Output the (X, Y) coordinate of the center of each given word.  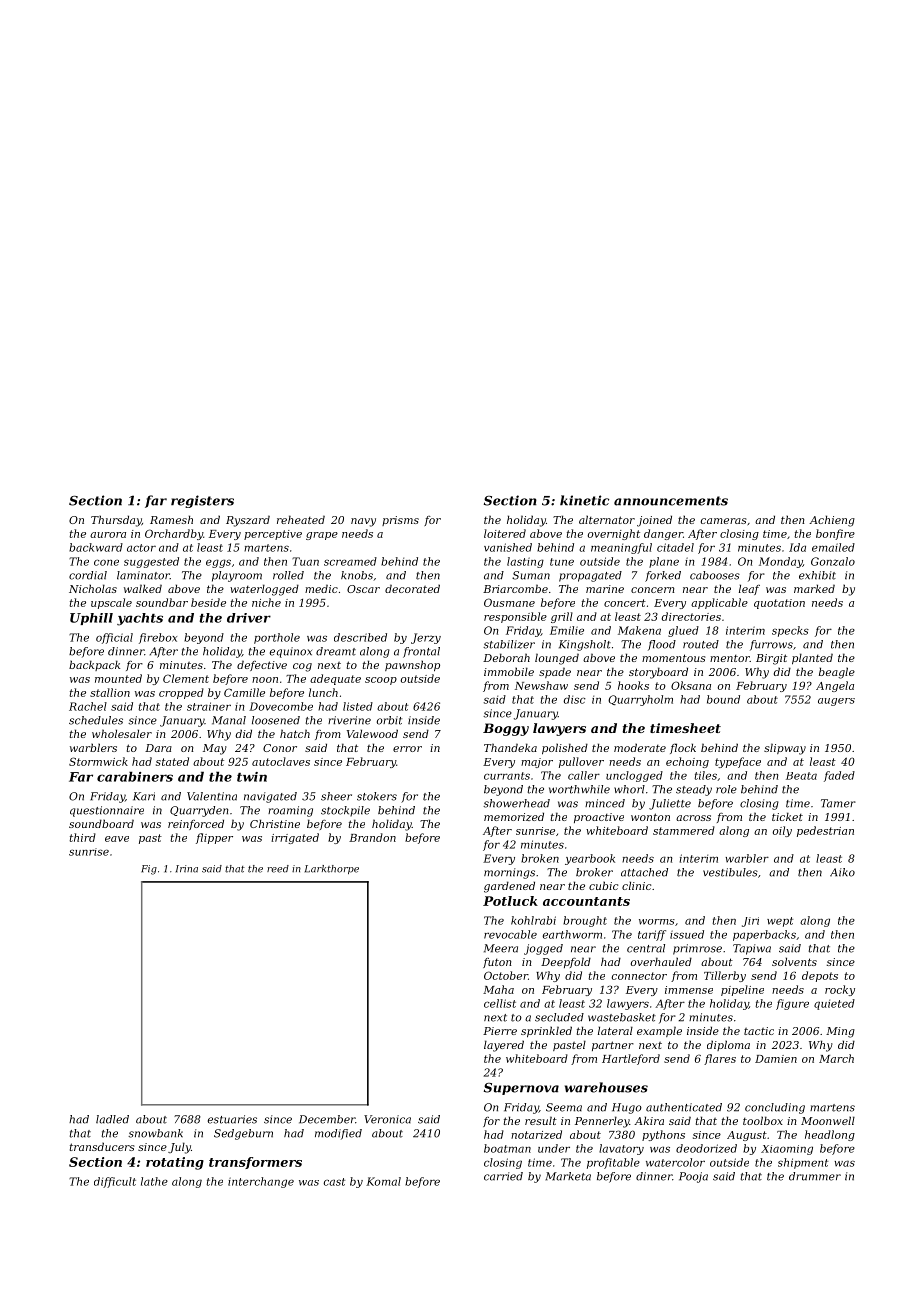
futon (497, 963)
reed (278, 869)
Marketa (568, 1176)
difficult (115, 1182)
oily (782, 831)
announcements (671, 501)
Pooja (693, 1177)
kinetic (584, 500)
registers (202, 501)
